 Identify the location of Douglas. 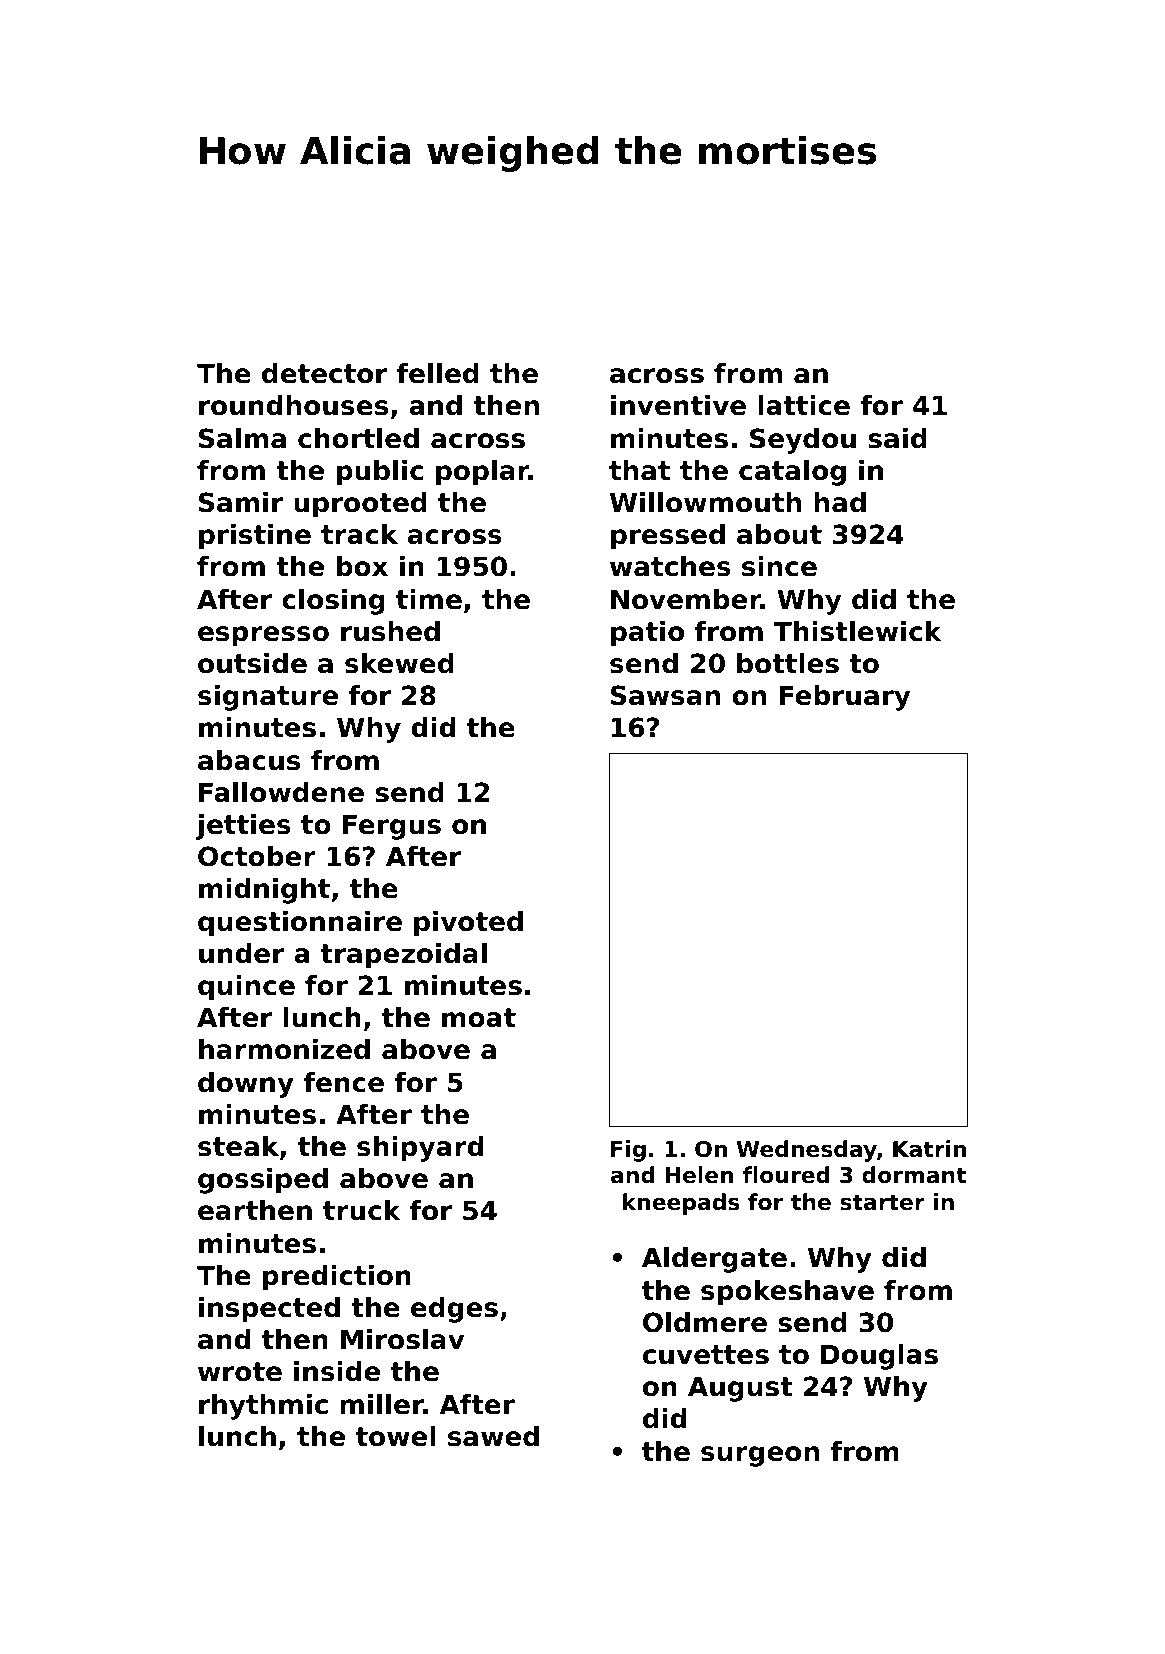
(879, 1357).
